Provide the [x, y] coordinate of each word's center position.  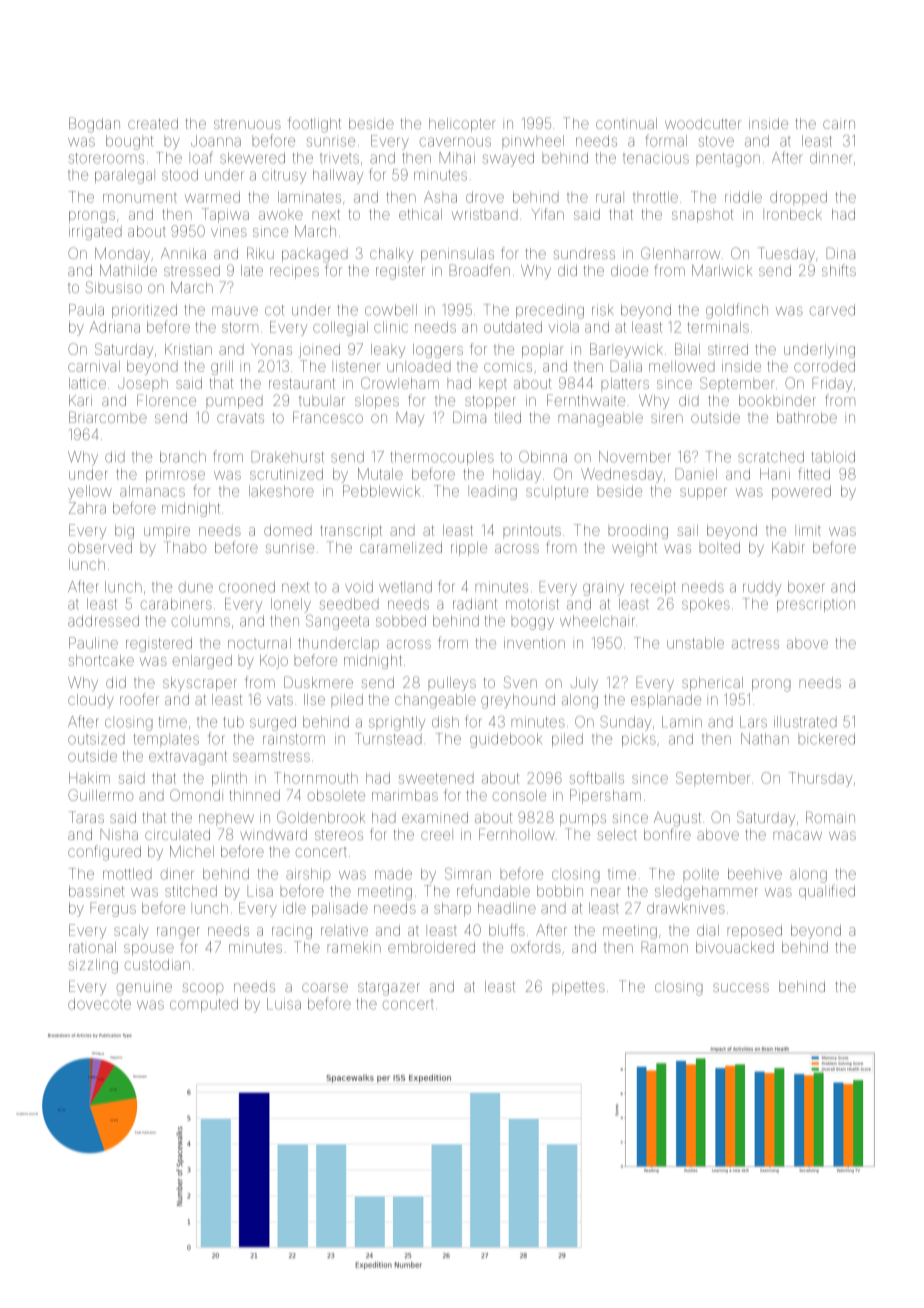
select [617, 834]
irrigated [95, 233]
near [605, 892]
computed [204, 1005]
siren [667, 417]
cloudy [91, 701]
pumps [583, 820]
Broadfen [479, 270]
